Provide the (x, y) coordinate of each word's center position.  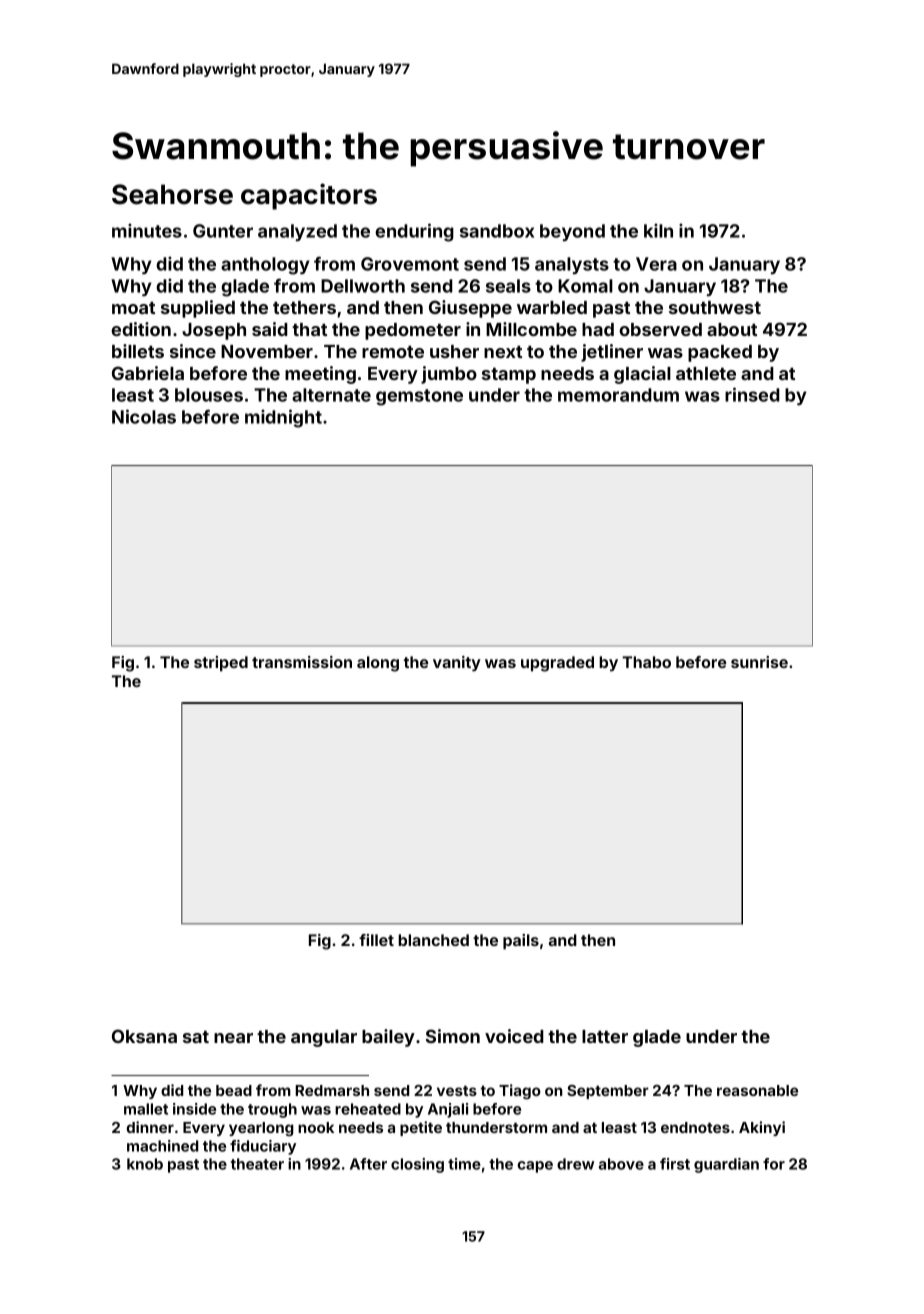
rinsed (752, 394)
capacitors (309, 196)
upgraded (557, 664)
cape (535, 1167)
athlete (706, 373)
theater (257, 1164)
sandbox (497, 231)
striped (221, 664)
